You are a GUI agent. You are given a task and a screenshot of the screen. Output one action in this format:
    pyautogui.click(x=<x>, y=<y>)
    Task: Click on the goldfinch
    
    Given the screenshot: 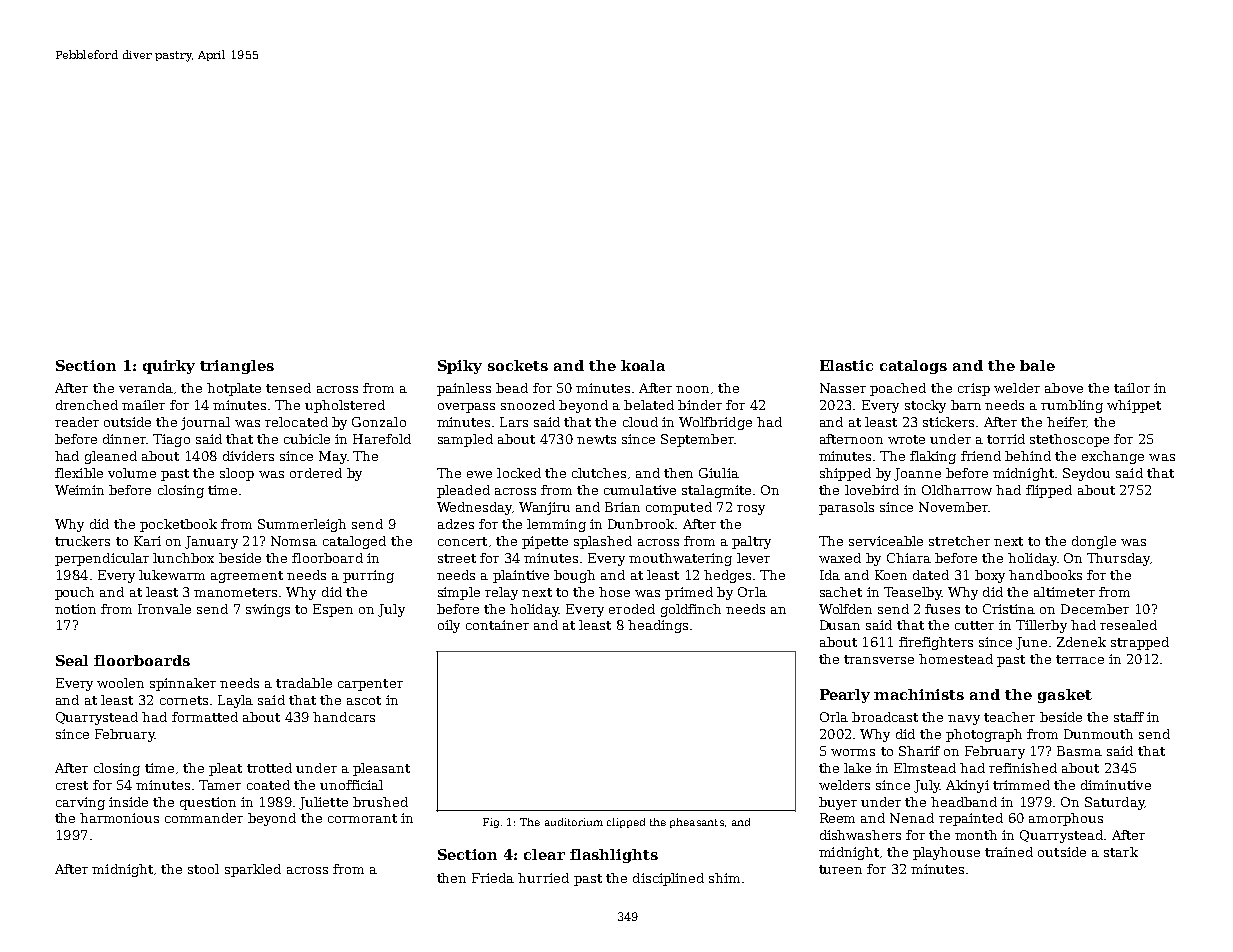 What is the action you would take?
    pyautogui.click(x=691, y=610)
